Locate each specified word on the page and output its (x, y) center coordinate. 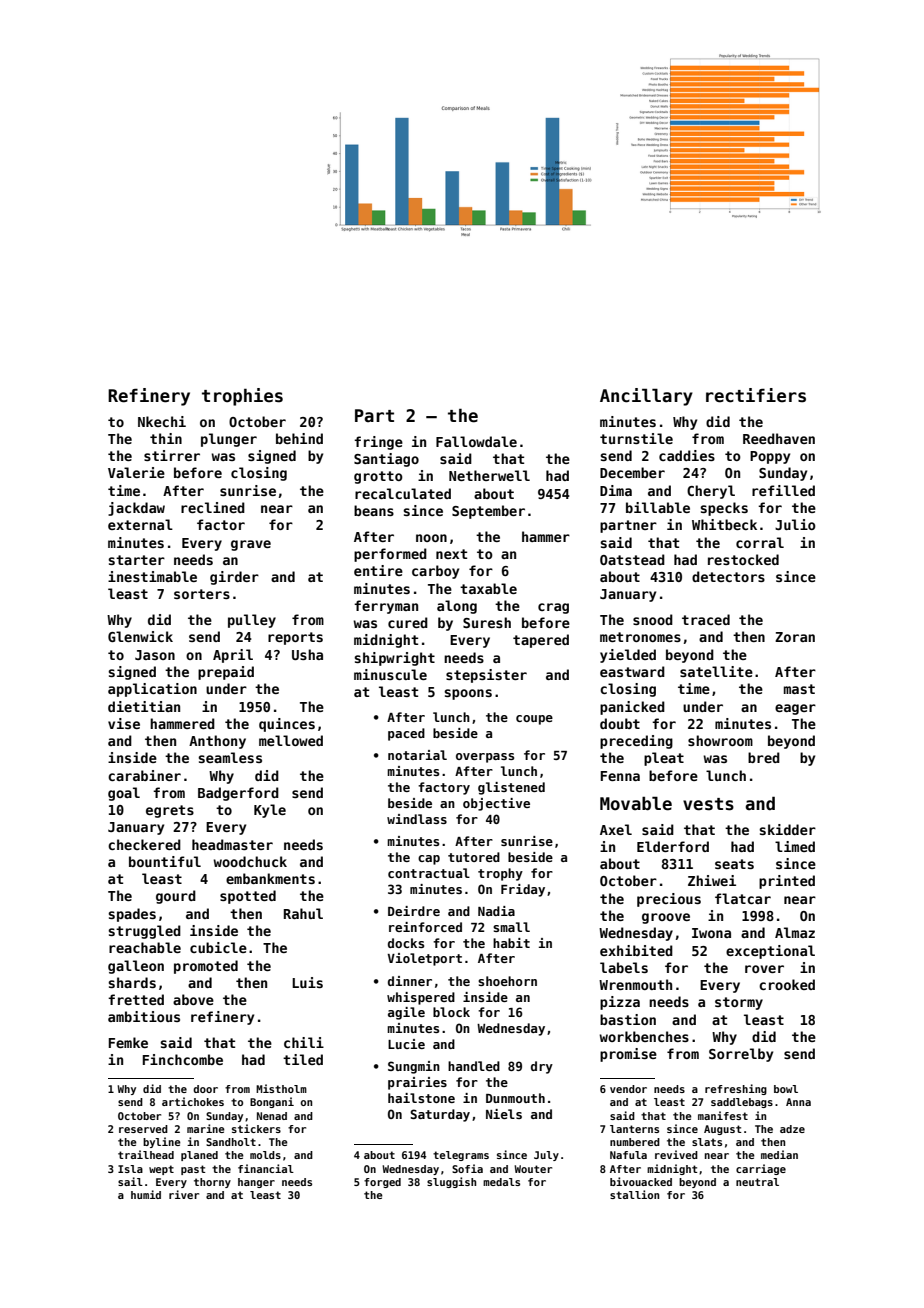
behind (299, 438)
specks (724, 509)
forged (382, 1183)
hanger (256, 1183)
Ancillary (646, 397)
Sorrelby (741, 1055)
